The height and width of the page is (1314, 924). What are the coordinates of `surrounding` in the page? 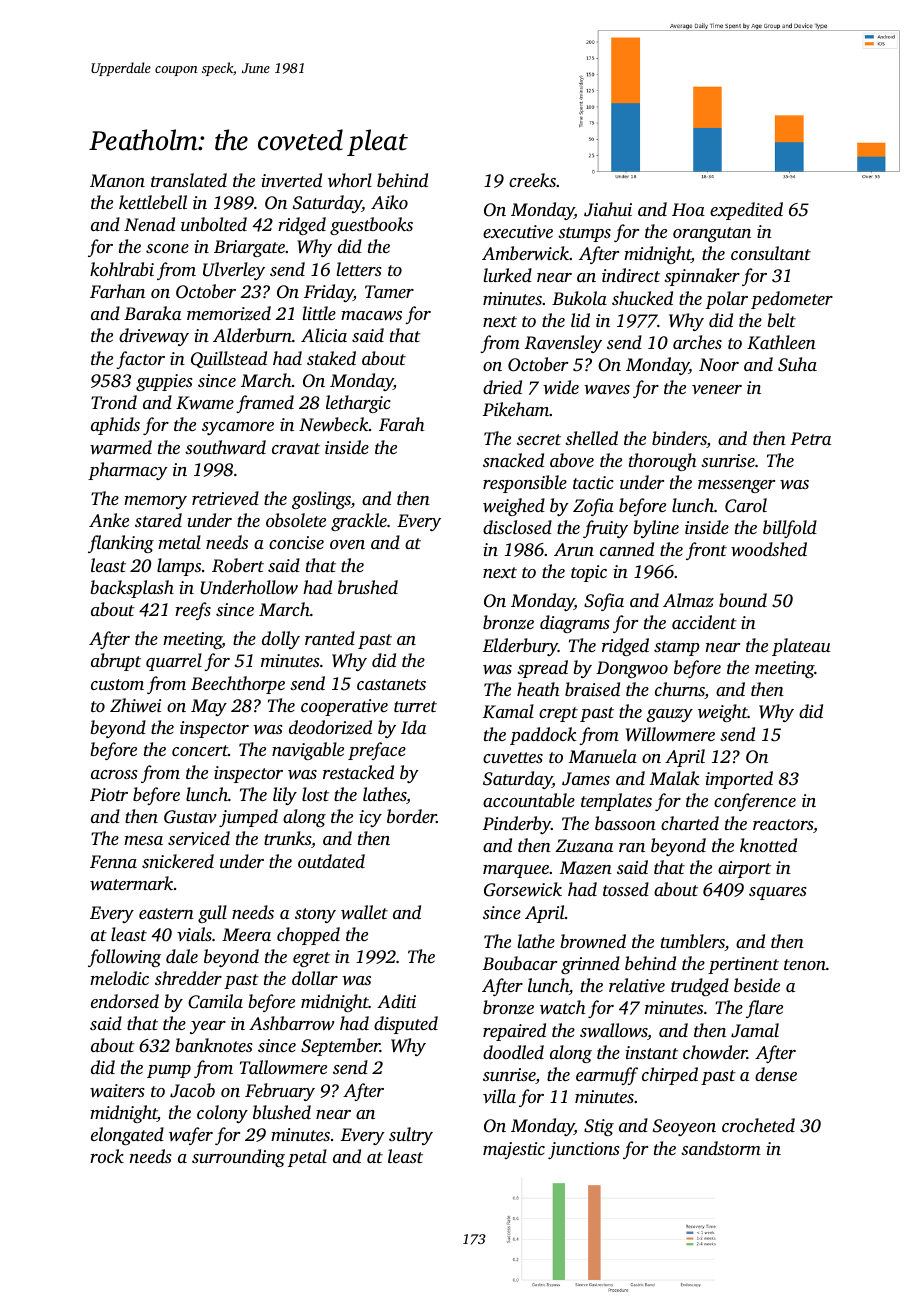 It's located at (238, 1158).
